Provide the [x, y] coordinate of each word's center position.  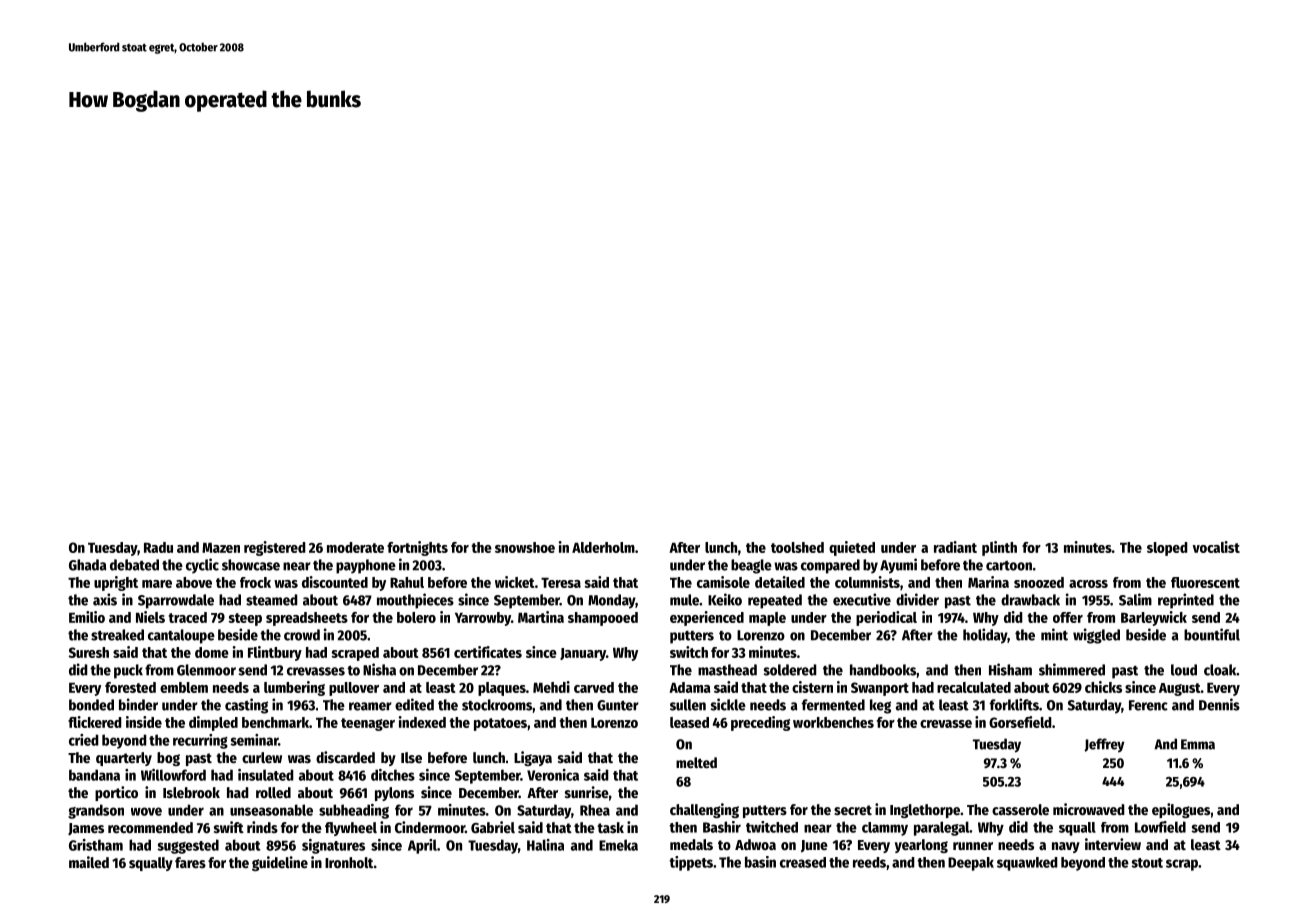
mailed [89, 862]
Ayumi [898, 566]
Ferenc [1148, 705]
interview [1113, 844]
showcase [251, 565]
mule [684, 600]
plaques [502, 689]
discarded [345, 757]
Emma [1198, 744]
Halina [545, 845]
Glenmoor [206, 670]
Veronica [553, 775]
